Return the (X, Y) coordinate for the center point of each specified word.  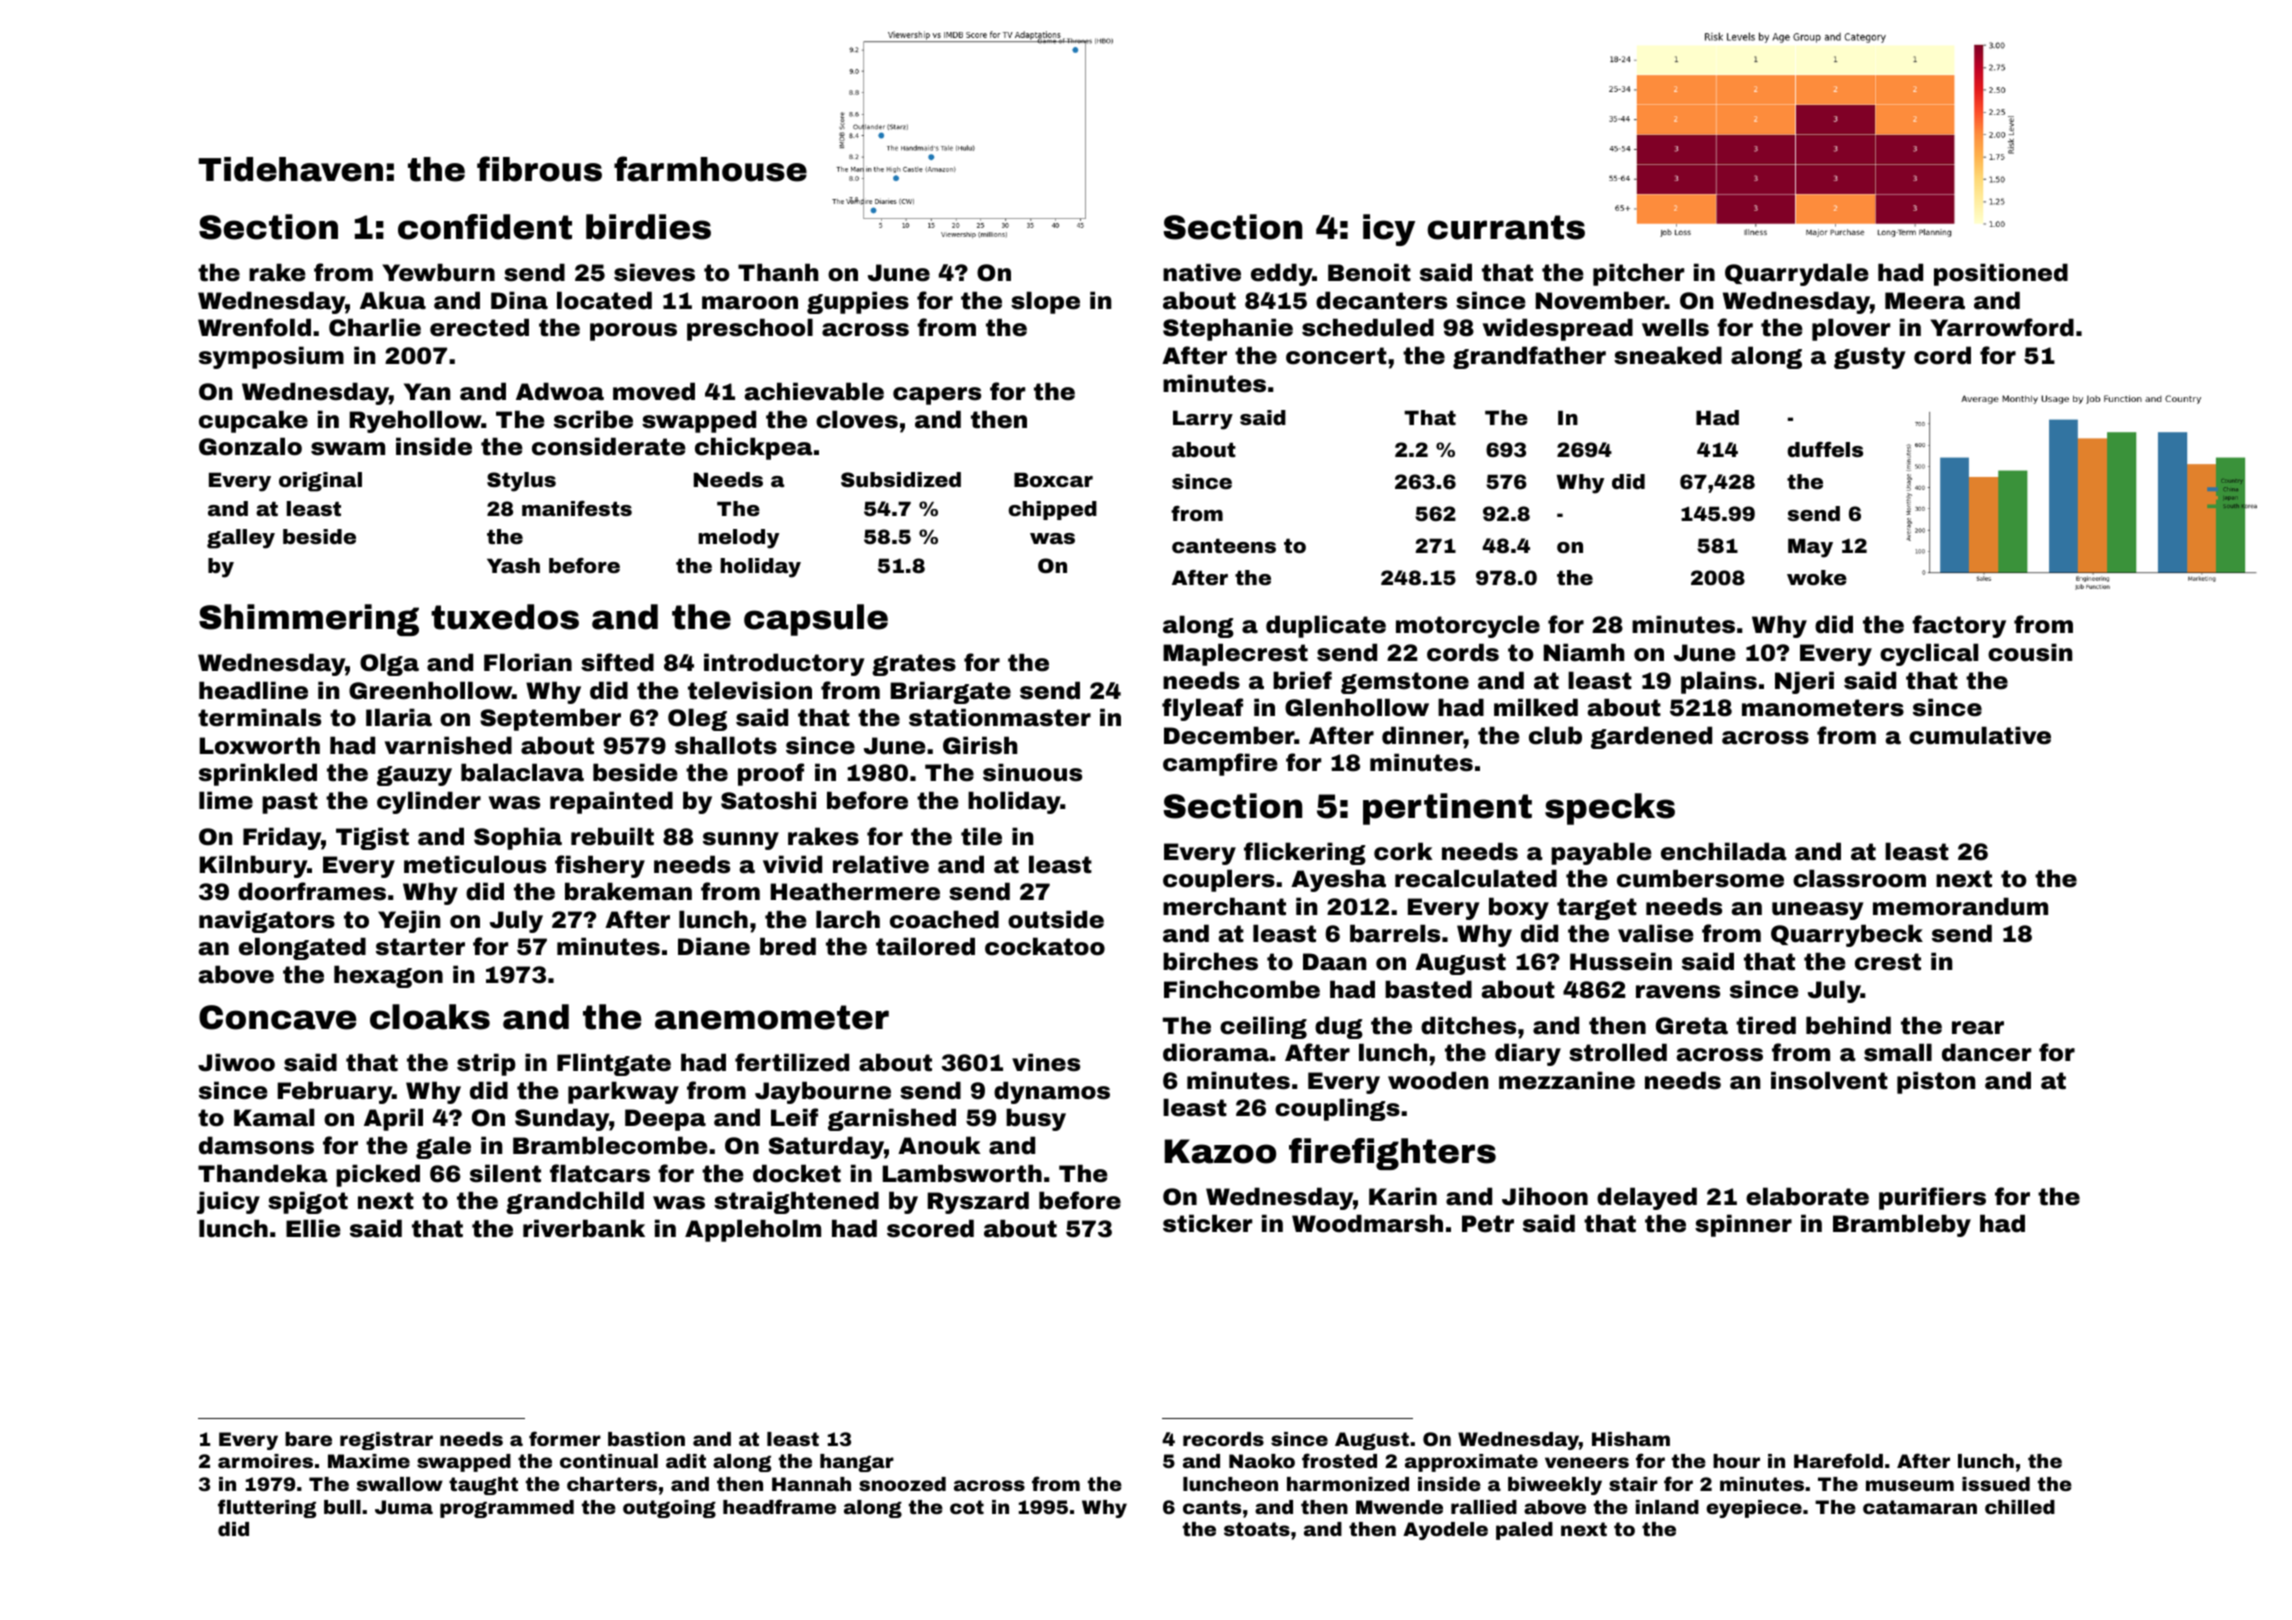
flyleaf (1202, 709)
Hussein (1621, 961)
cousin (2030, 652)
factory (1959, 626)
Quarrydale (1797, 274)
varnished (448, 745)
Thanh (778, 272)
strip (486, 1064)
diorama (1216, 1052)
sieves (654, 272)
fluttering (267, 1508)
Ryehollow (416, 421)
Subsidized (901, 479)
